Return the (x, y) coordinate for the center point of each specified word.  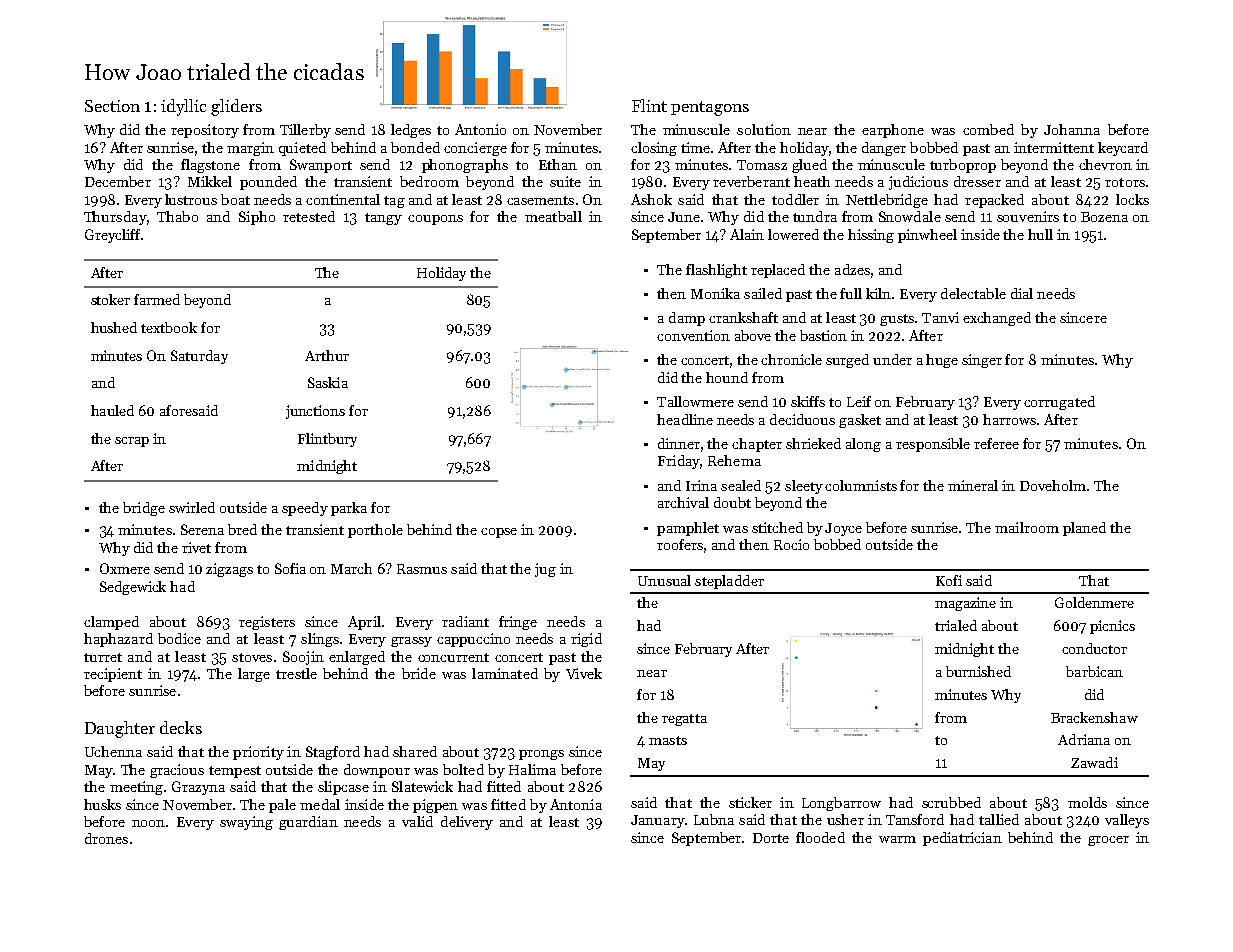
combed (988, 129)
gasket (860, 421)
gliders (236, 107)
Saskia (328, 382)
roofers (680, 544)
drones (106, 838)
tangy (383, 219)
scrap (132, 442)
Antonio (480, 129)
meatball (553, 216)
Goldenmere (1094, 602)
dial (1022, 293)
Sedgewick (133, 588)
